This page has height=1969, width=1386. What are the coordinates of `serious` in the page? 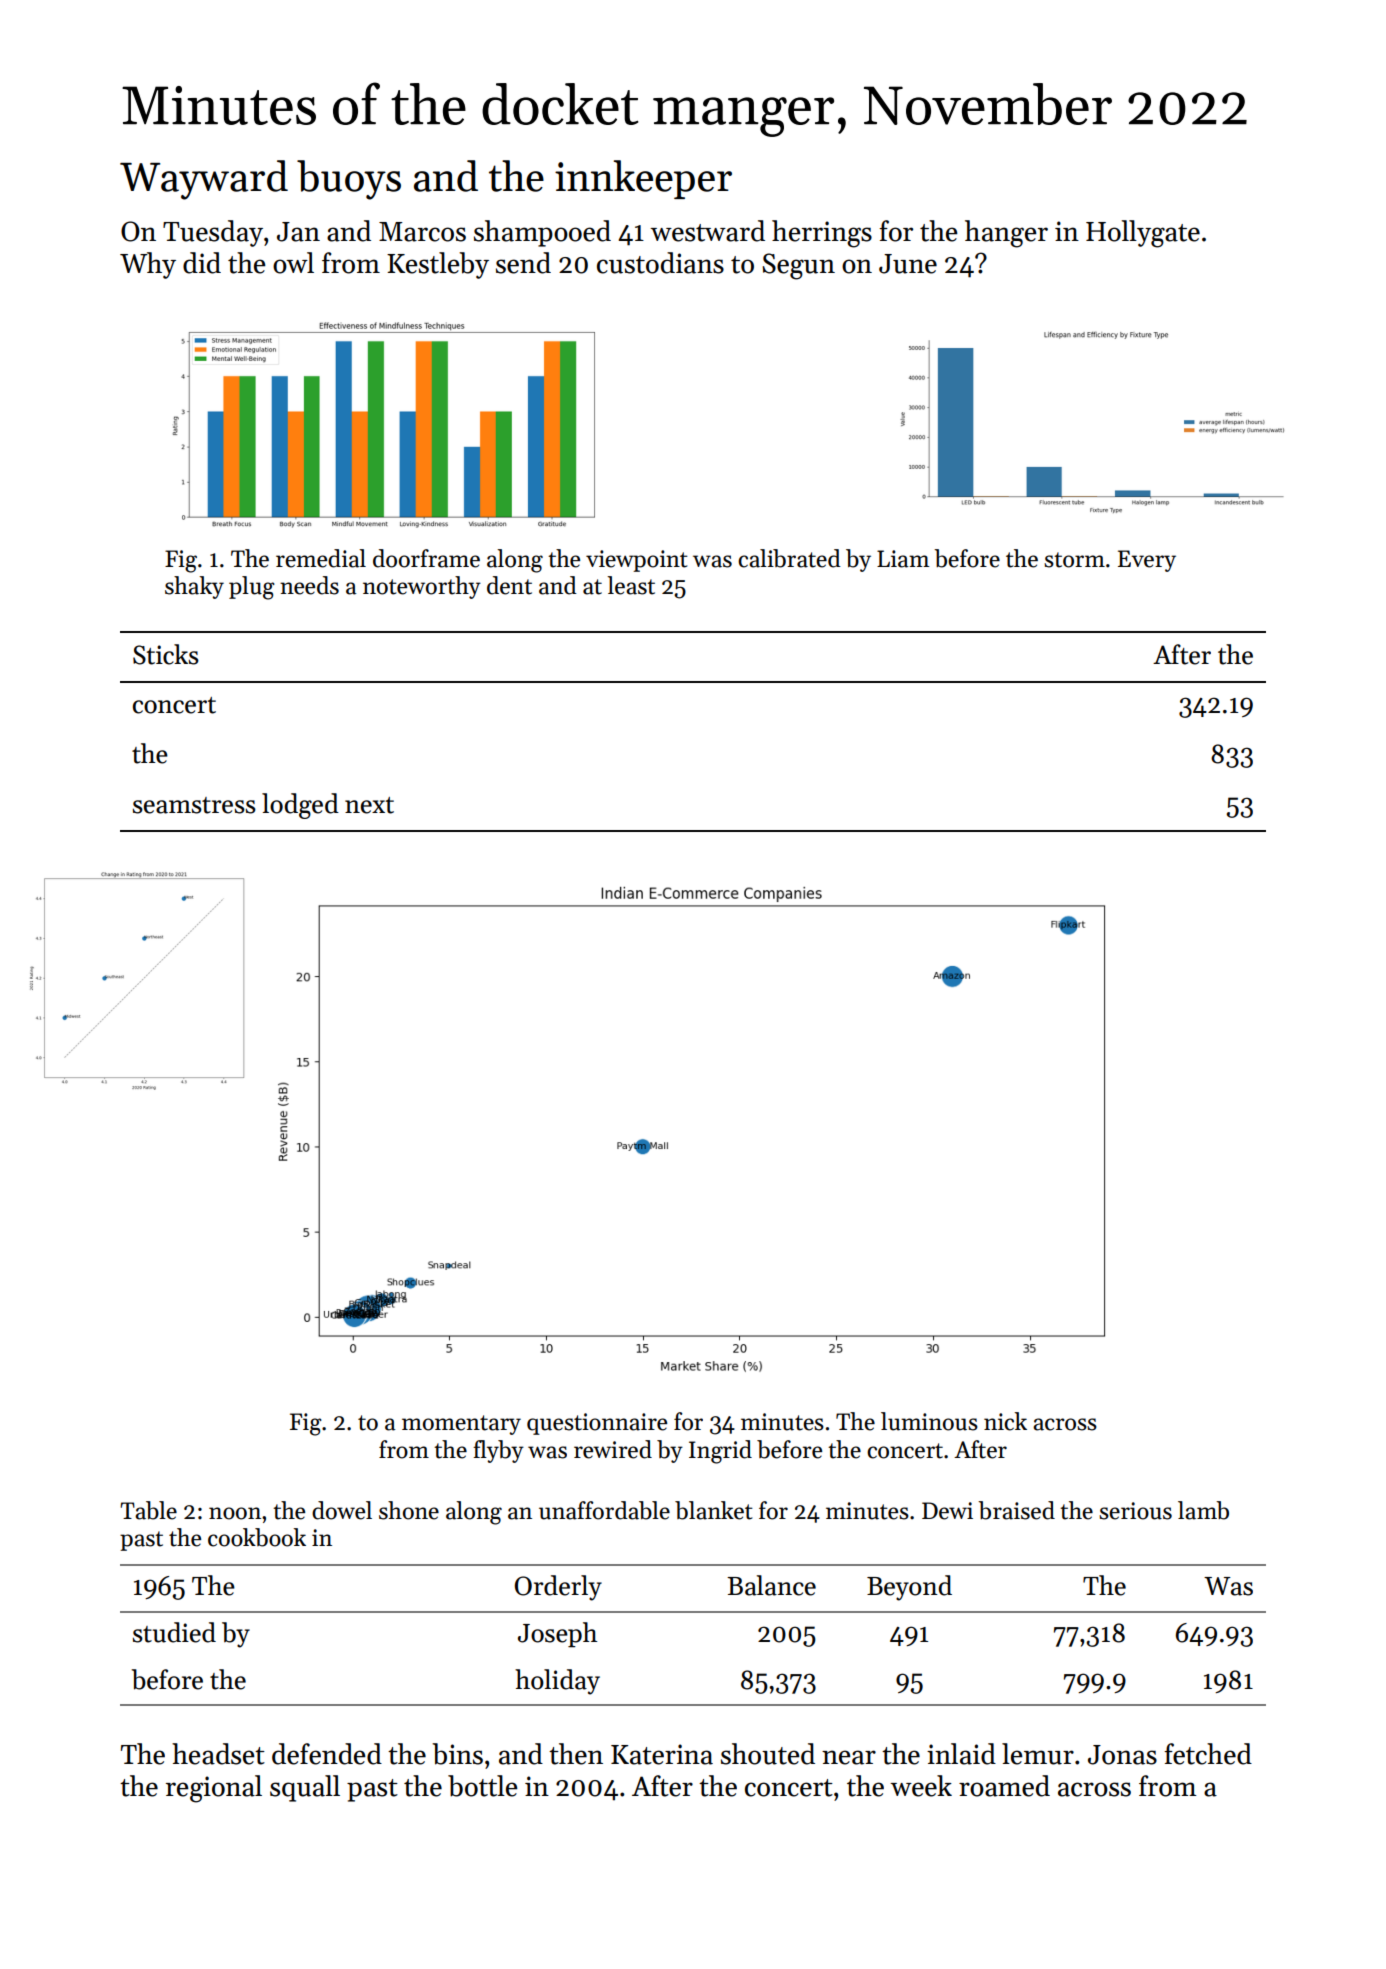 It's located at (1135, 1511).
